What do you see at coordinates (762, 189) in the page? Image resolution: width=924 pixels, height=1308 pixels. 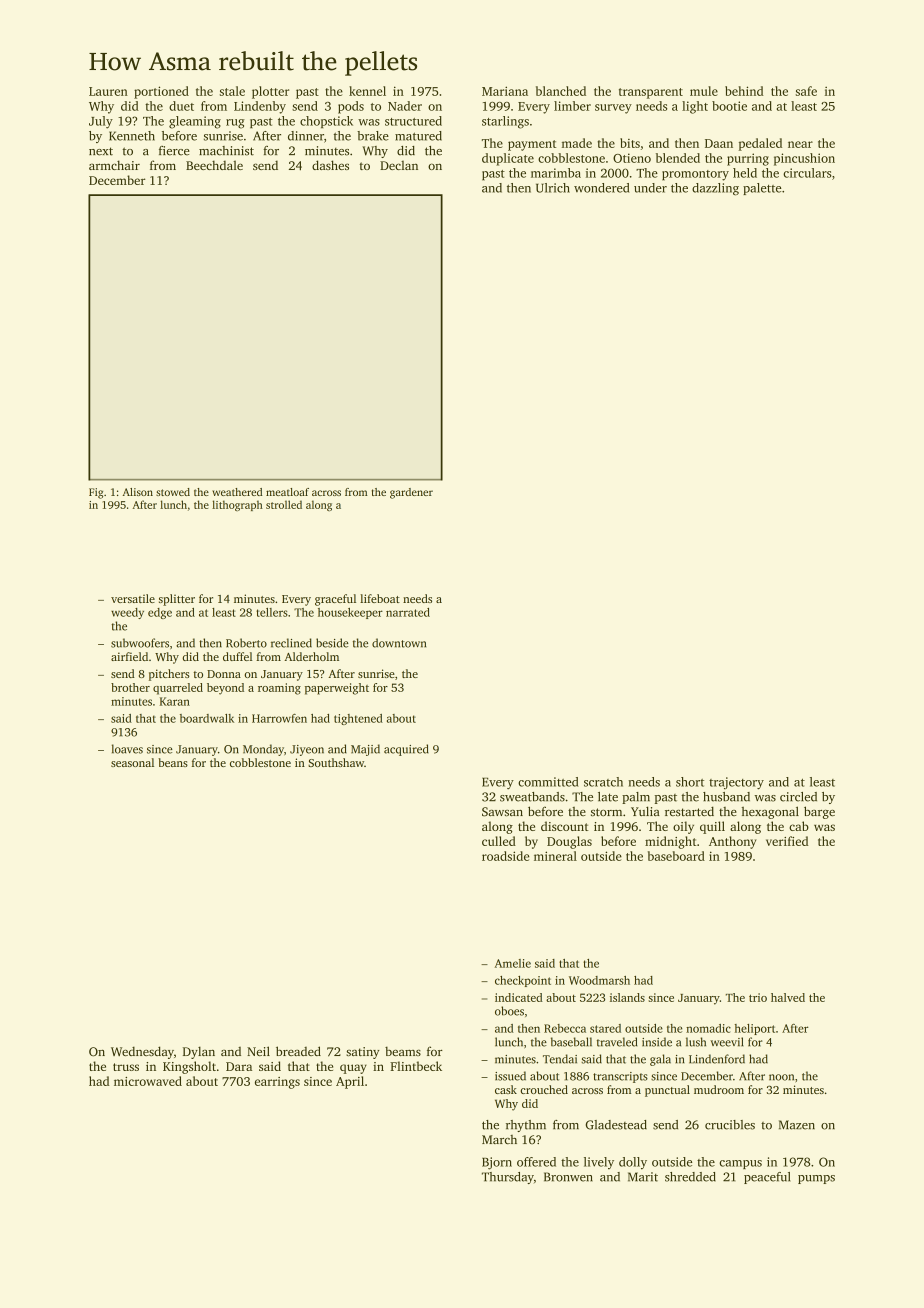 I see `palette` at bounding box center [762, 189].
